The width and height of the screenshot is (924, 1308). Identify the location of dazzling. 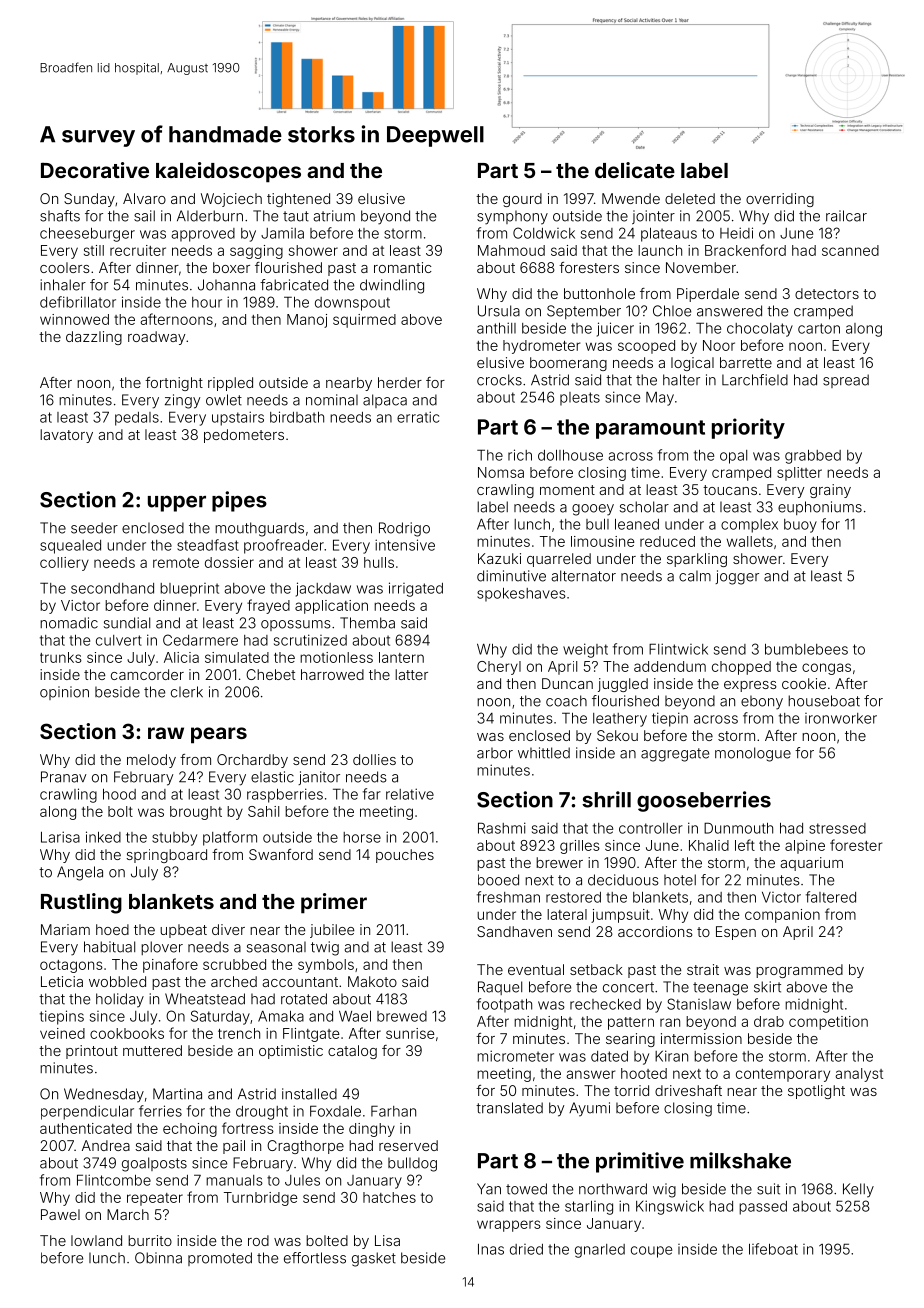
(94, 338).
